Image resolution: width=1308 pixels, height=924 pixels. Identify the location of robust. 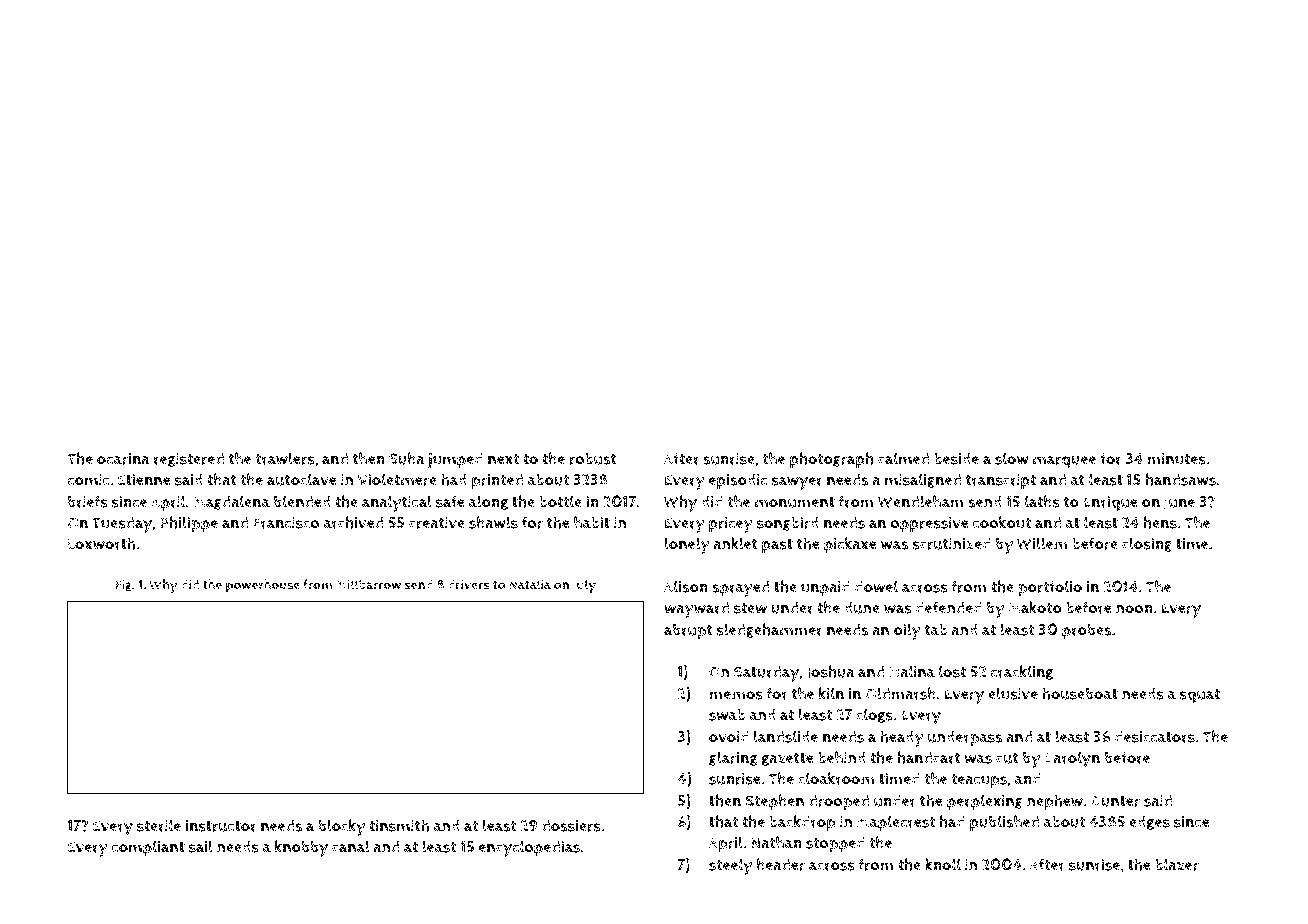
(593, 459).
